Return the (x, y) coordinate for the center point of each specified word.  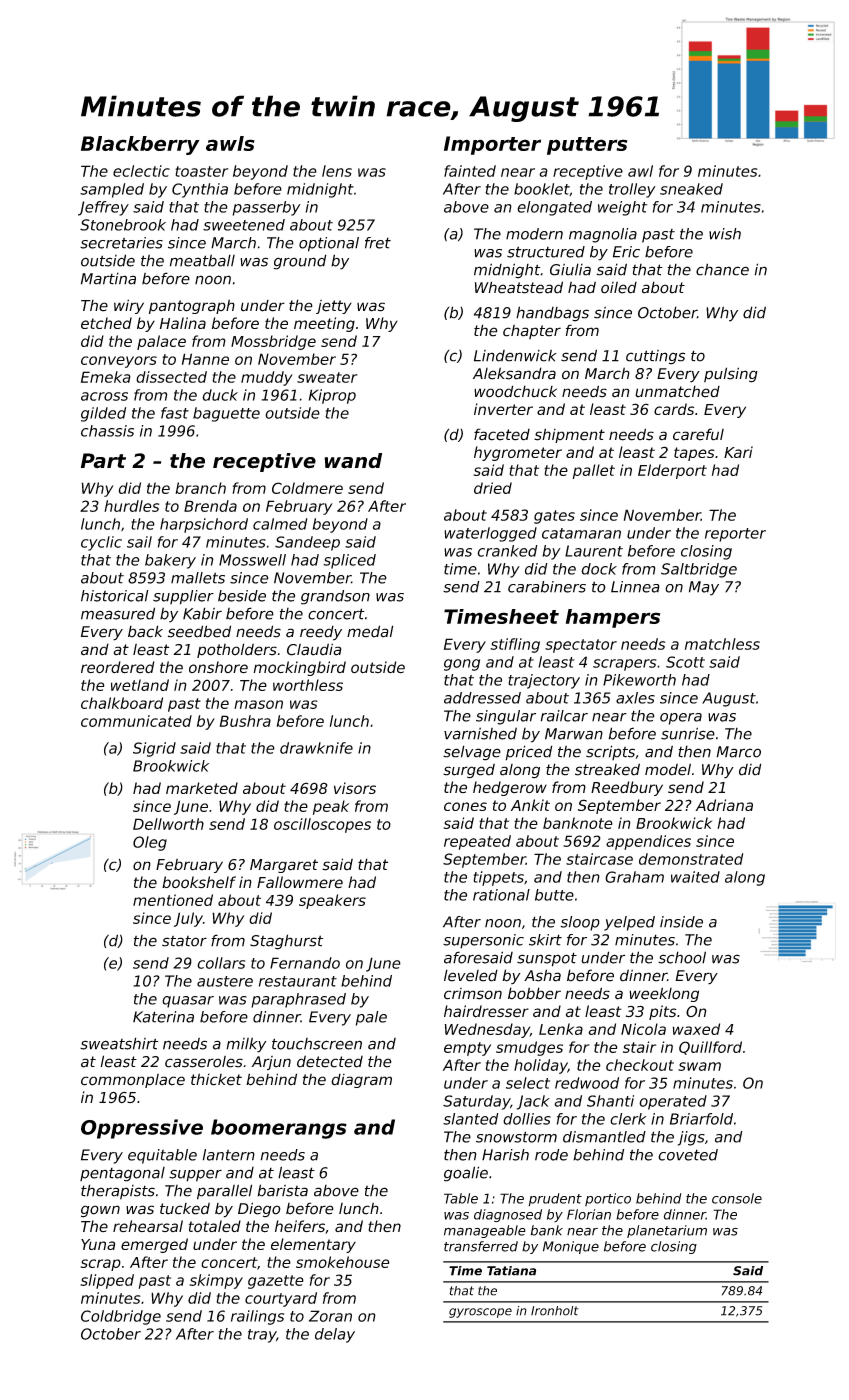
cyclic (101, 543)
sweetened (244, 225)
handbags (552, 314)
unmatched (677, 391)
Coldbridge (121, 1317)
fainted (470, 171)
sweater (327, 377)
